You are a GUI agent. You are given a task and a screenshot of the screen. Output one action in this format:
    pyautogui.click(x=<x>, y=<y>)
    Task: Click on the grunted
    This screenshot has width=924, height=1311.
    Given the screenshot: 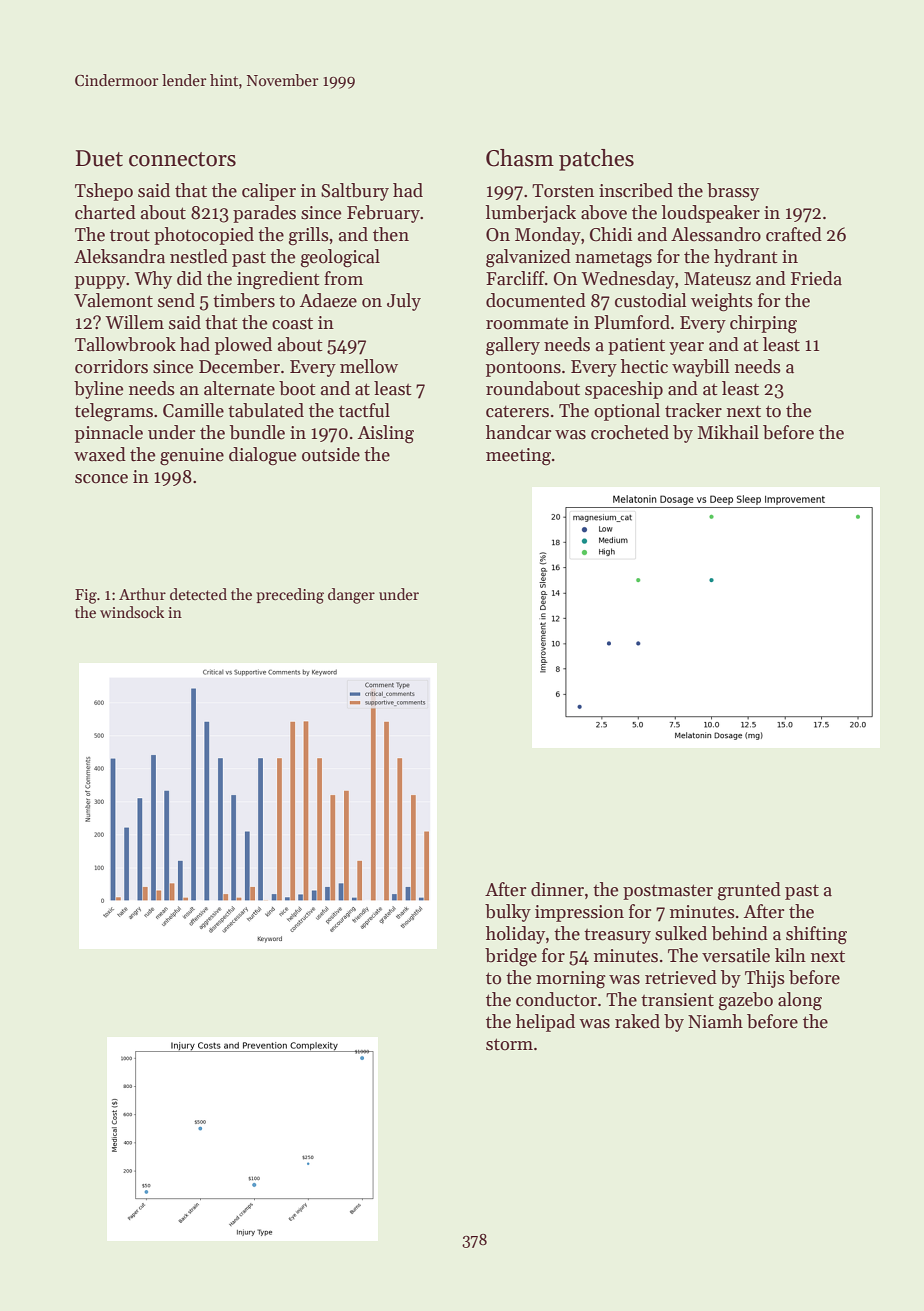 What is the action you would take?
    pyautogui.click(x=749, y=891)
